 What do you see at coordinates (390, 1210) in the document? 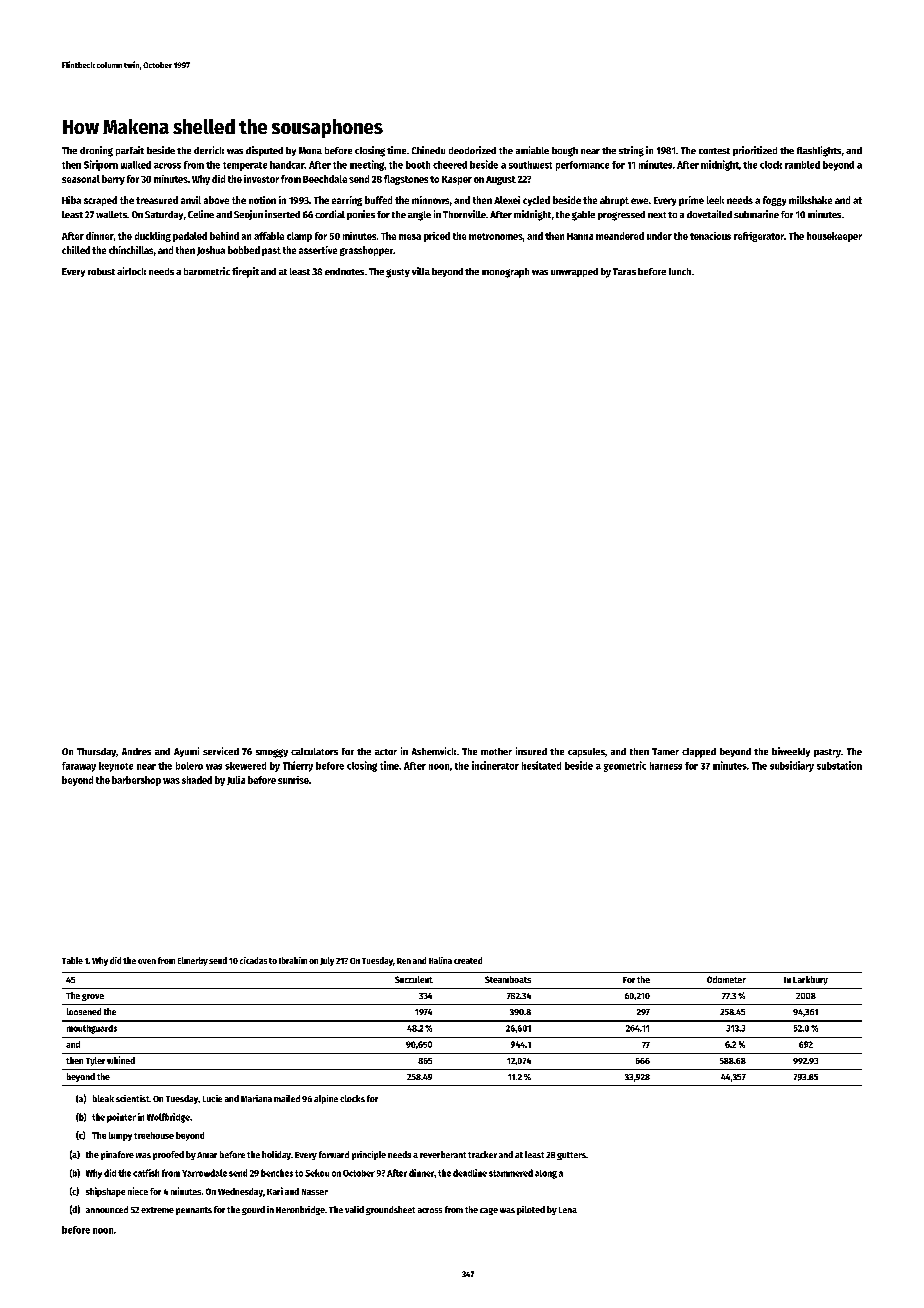
I see `groundsheet` at bounding box center [390, 1210].
